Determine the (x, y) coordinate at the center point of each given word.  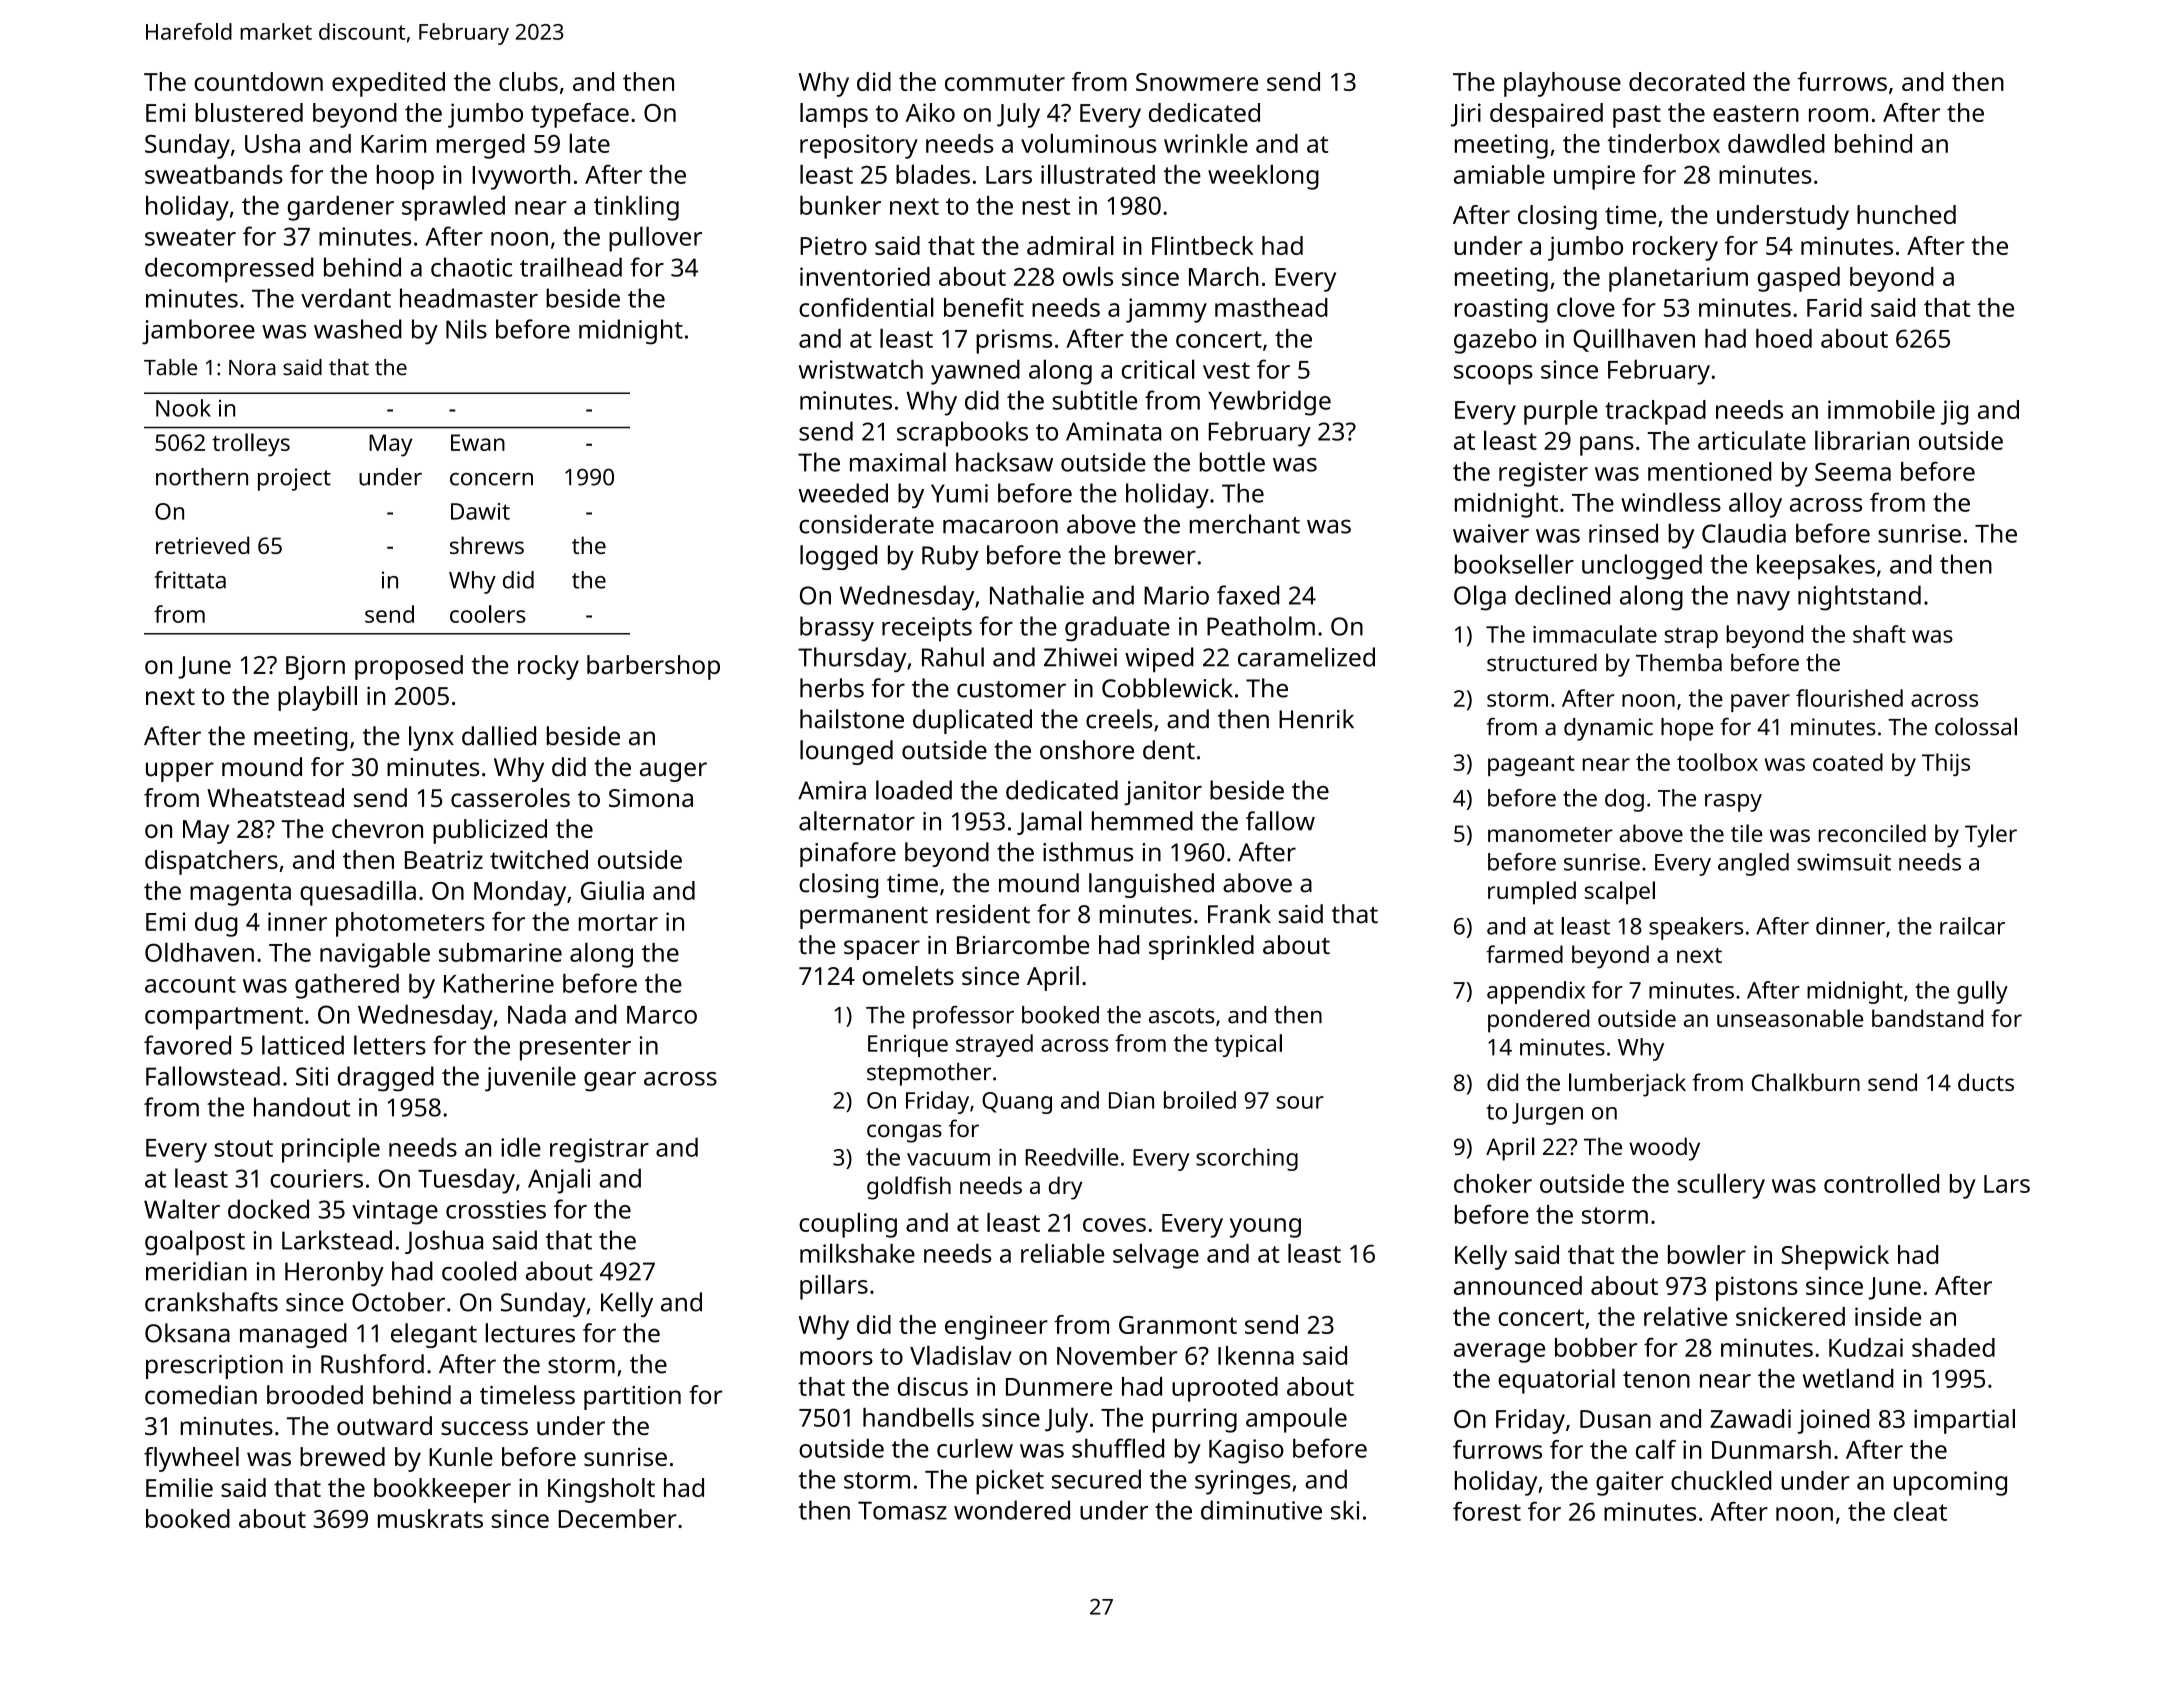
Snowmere (1197, 82)
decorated (1686, 81)
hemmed (1142, 821)
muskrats (430, 1518)
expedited (388, 84)
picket (1010, 1482)
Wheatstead (275, 797)
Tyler (1991, 836)
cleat (1920, 1511)
